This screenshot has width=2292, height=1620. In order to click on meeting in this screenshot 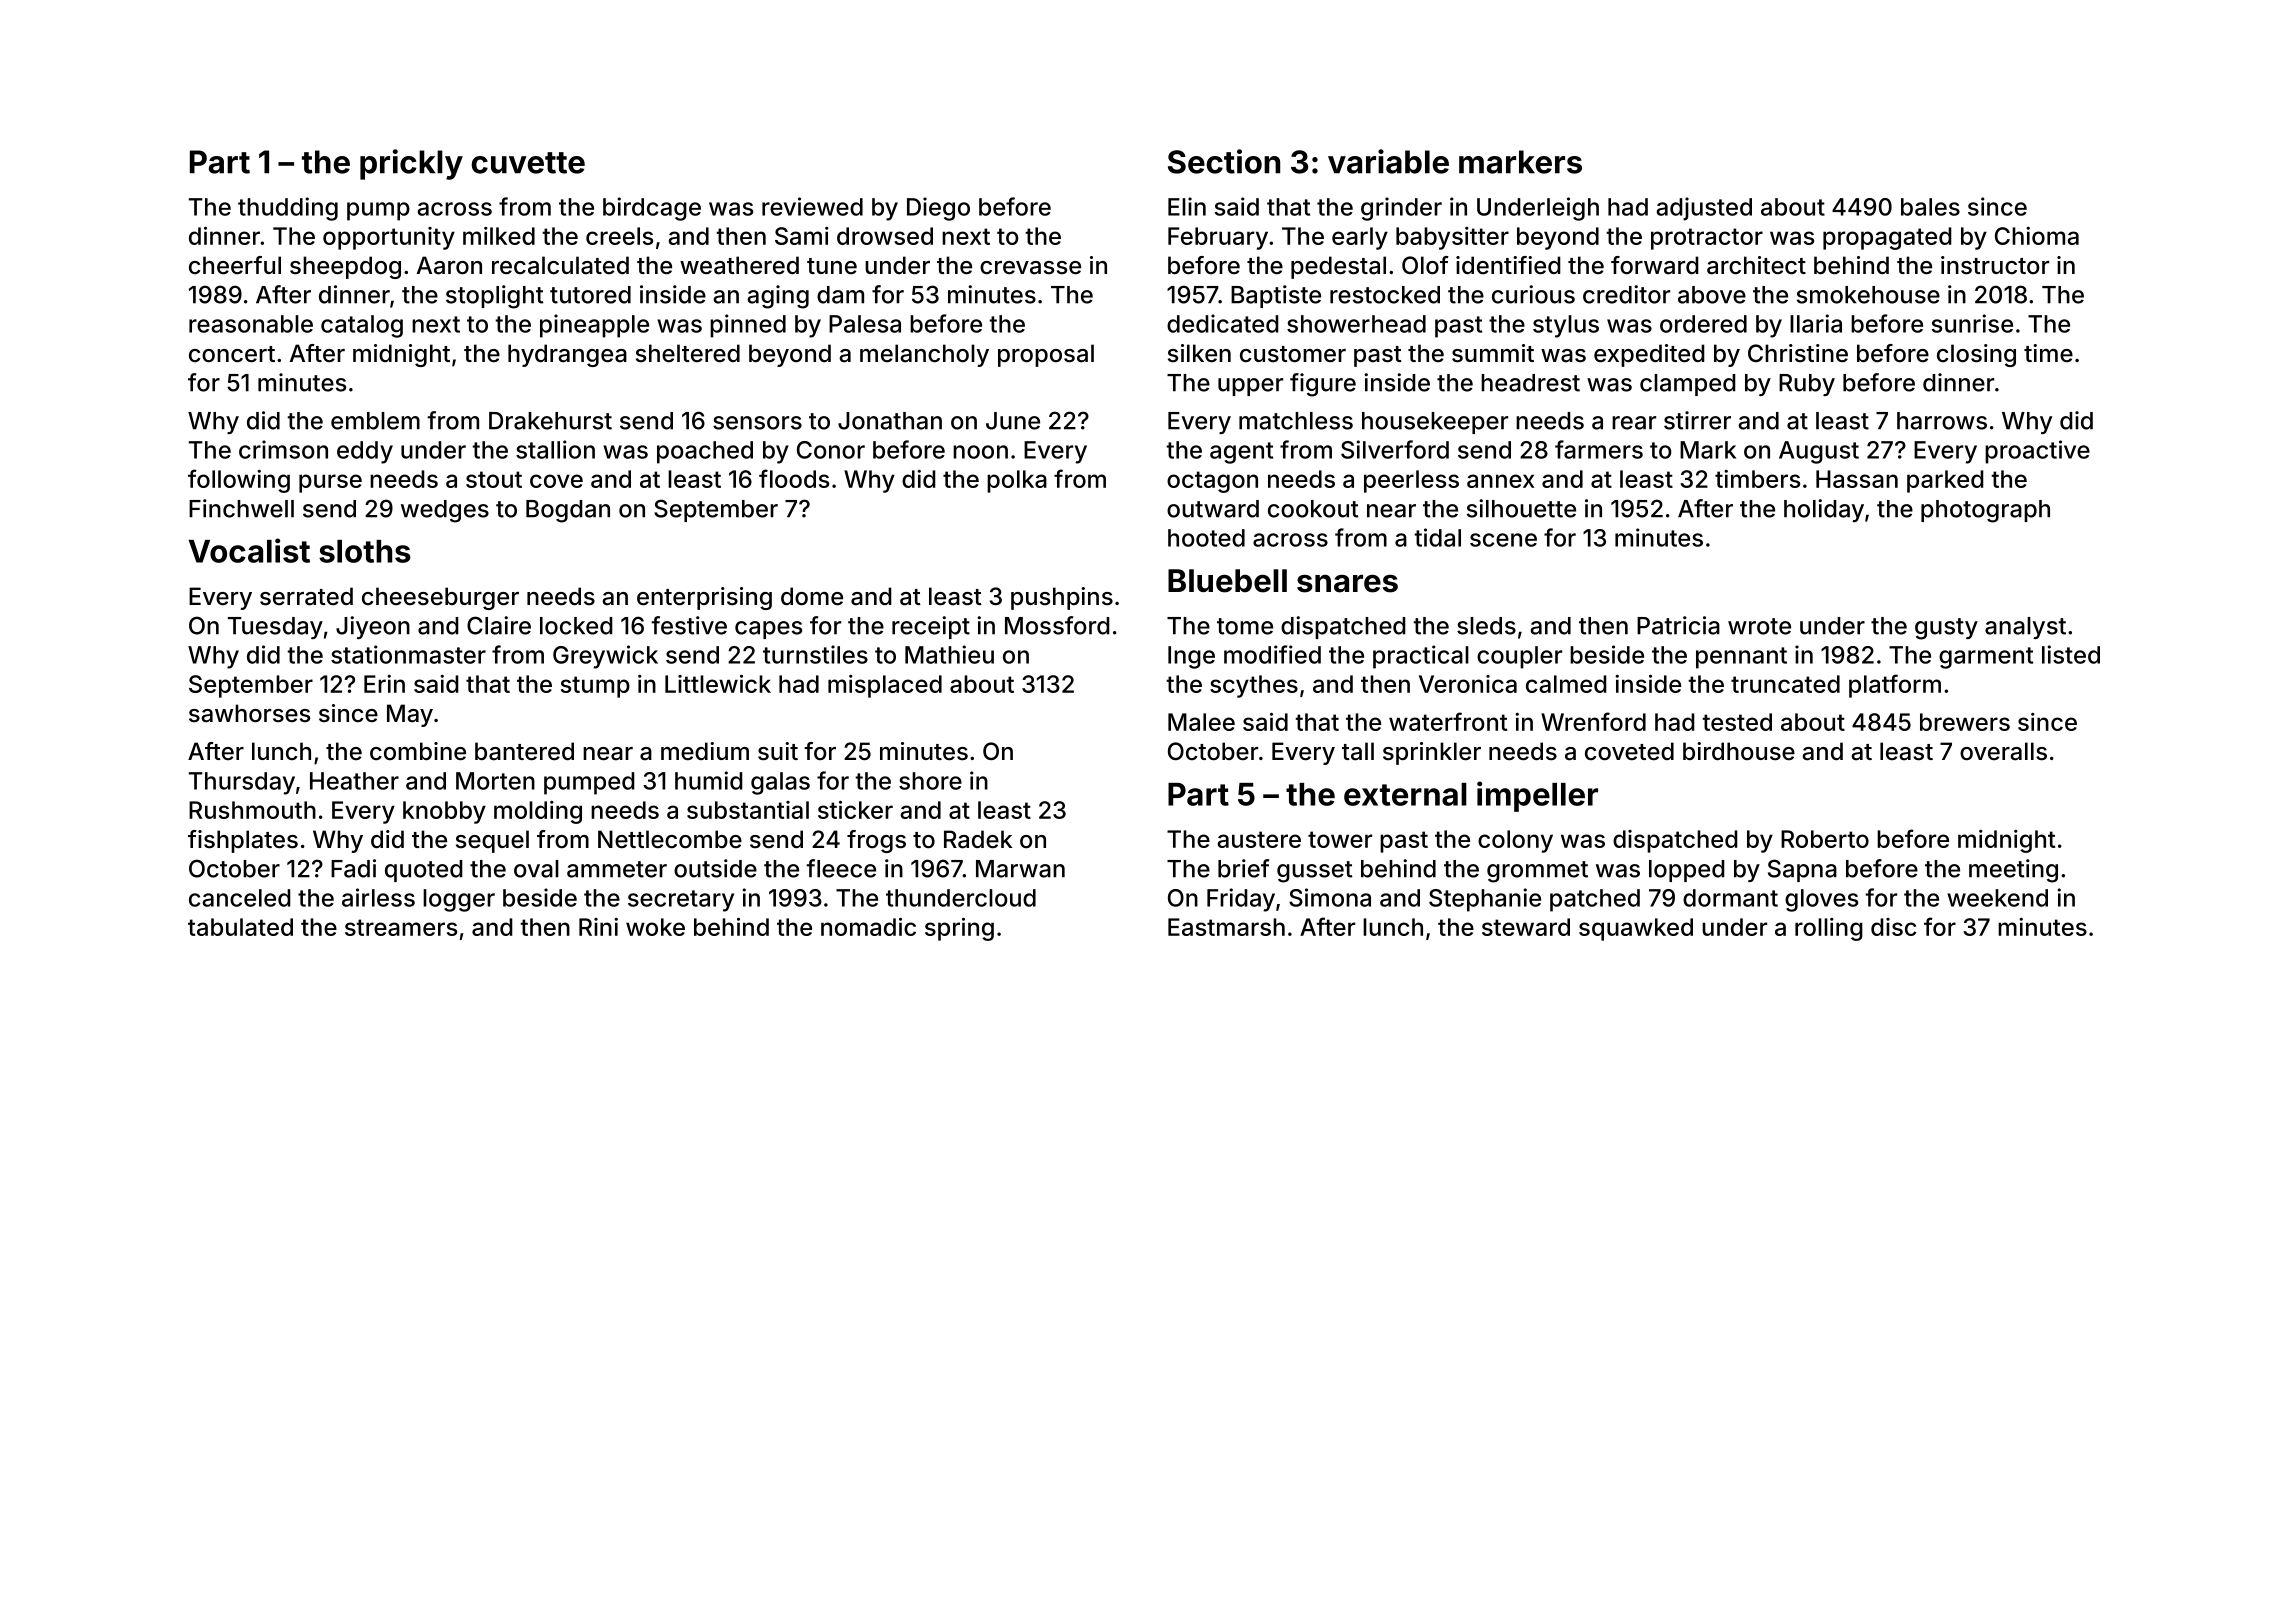, I will do `click(2013, 871)`.
